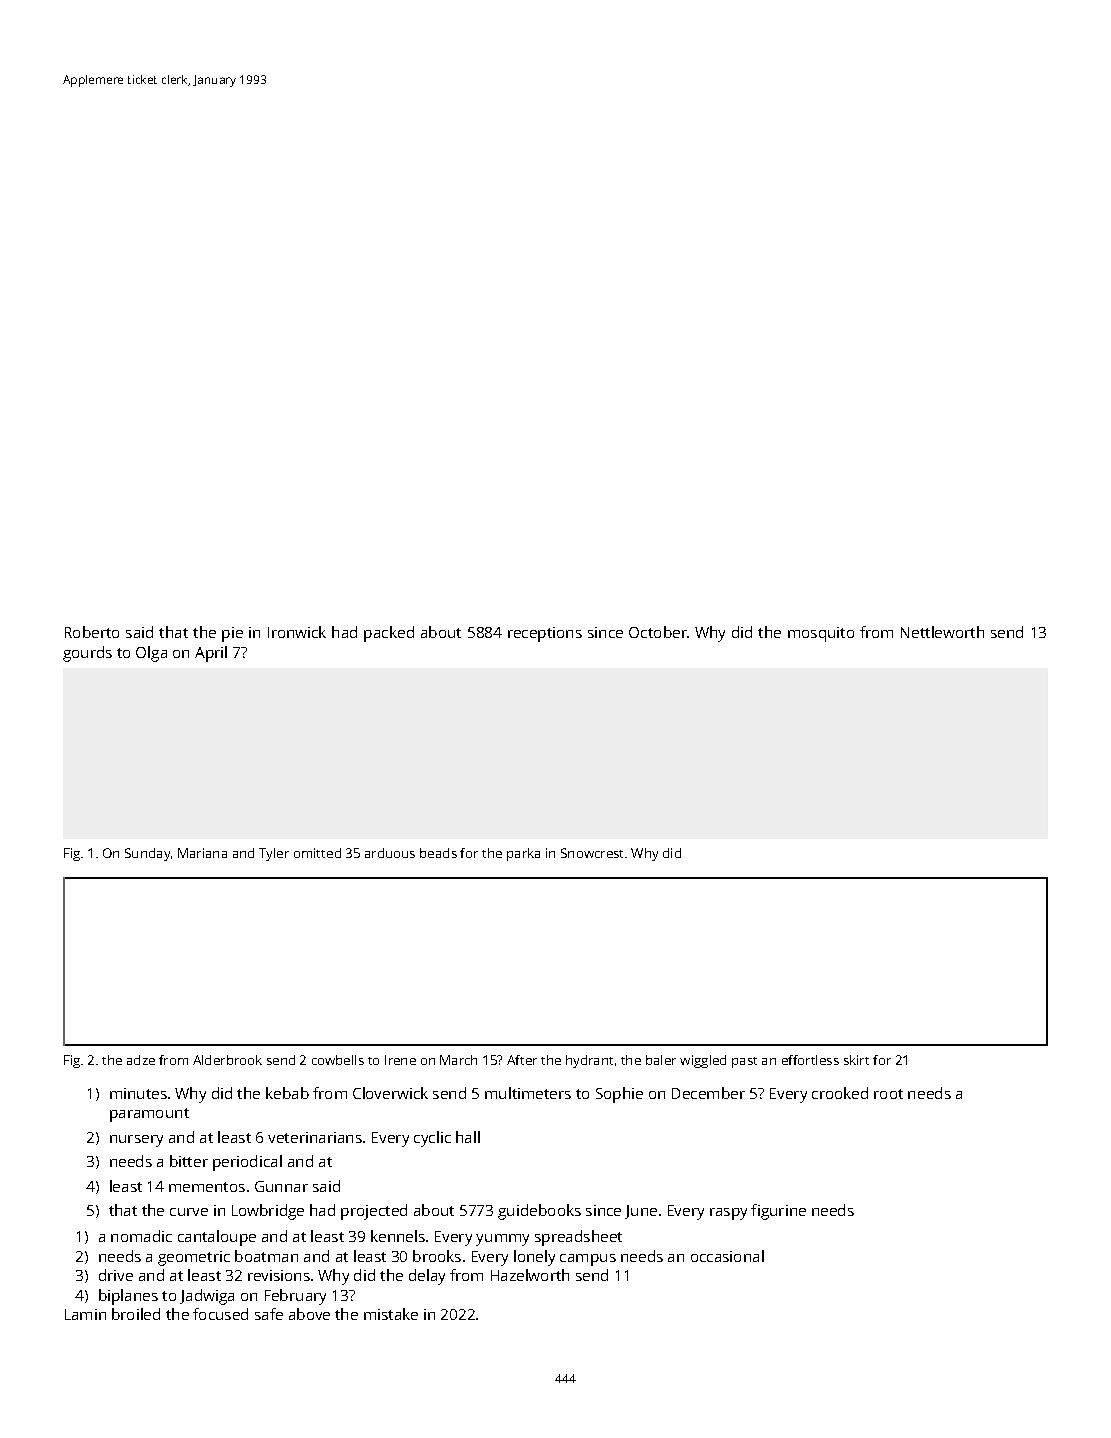 This document has height=1438, width=1111. I want to click on effortless, so click(810, 1060).
